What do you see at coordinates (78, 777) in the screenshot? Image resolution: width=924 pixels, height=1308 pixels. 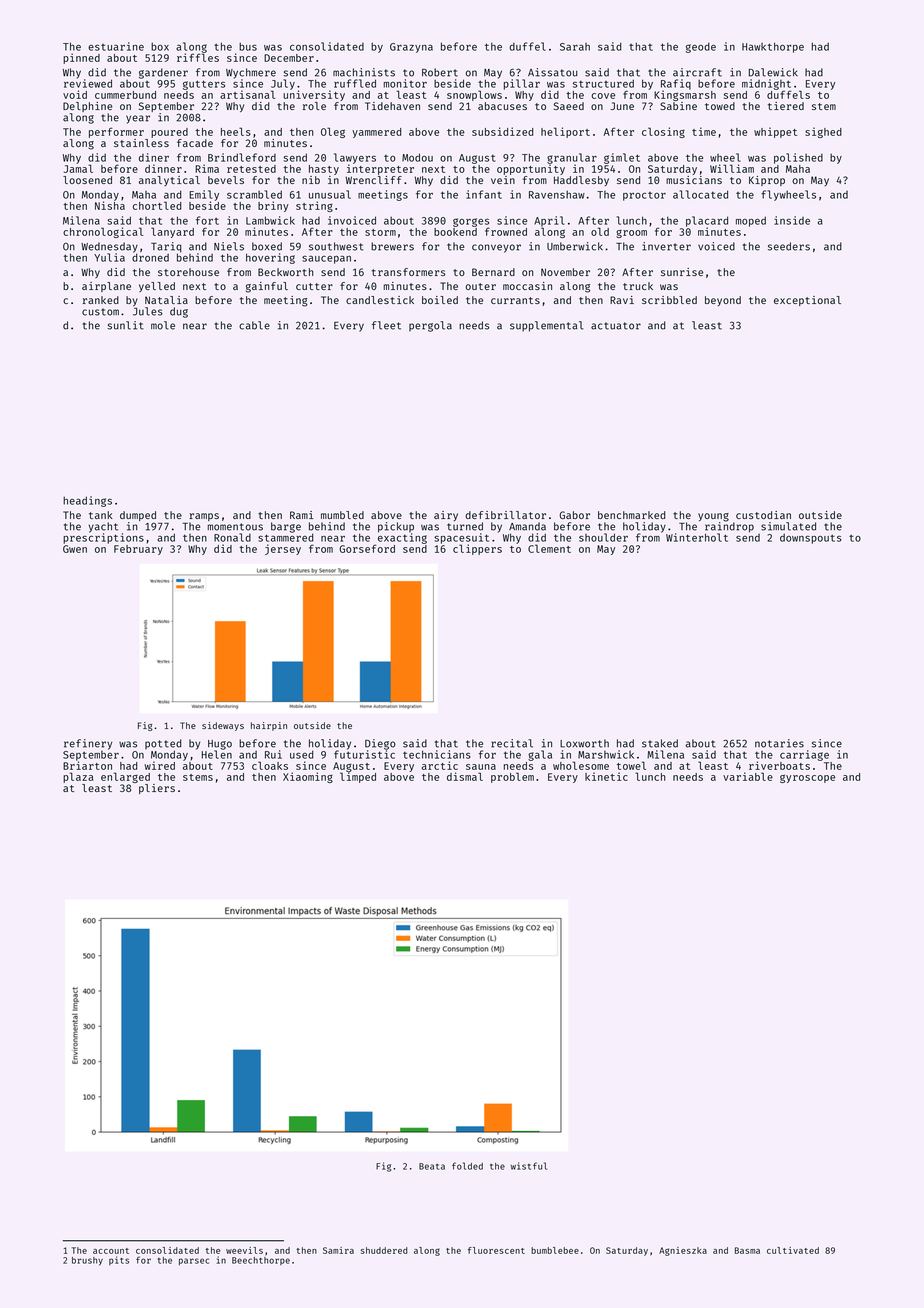 I see `plaza` at bounding box center [78, 777].
